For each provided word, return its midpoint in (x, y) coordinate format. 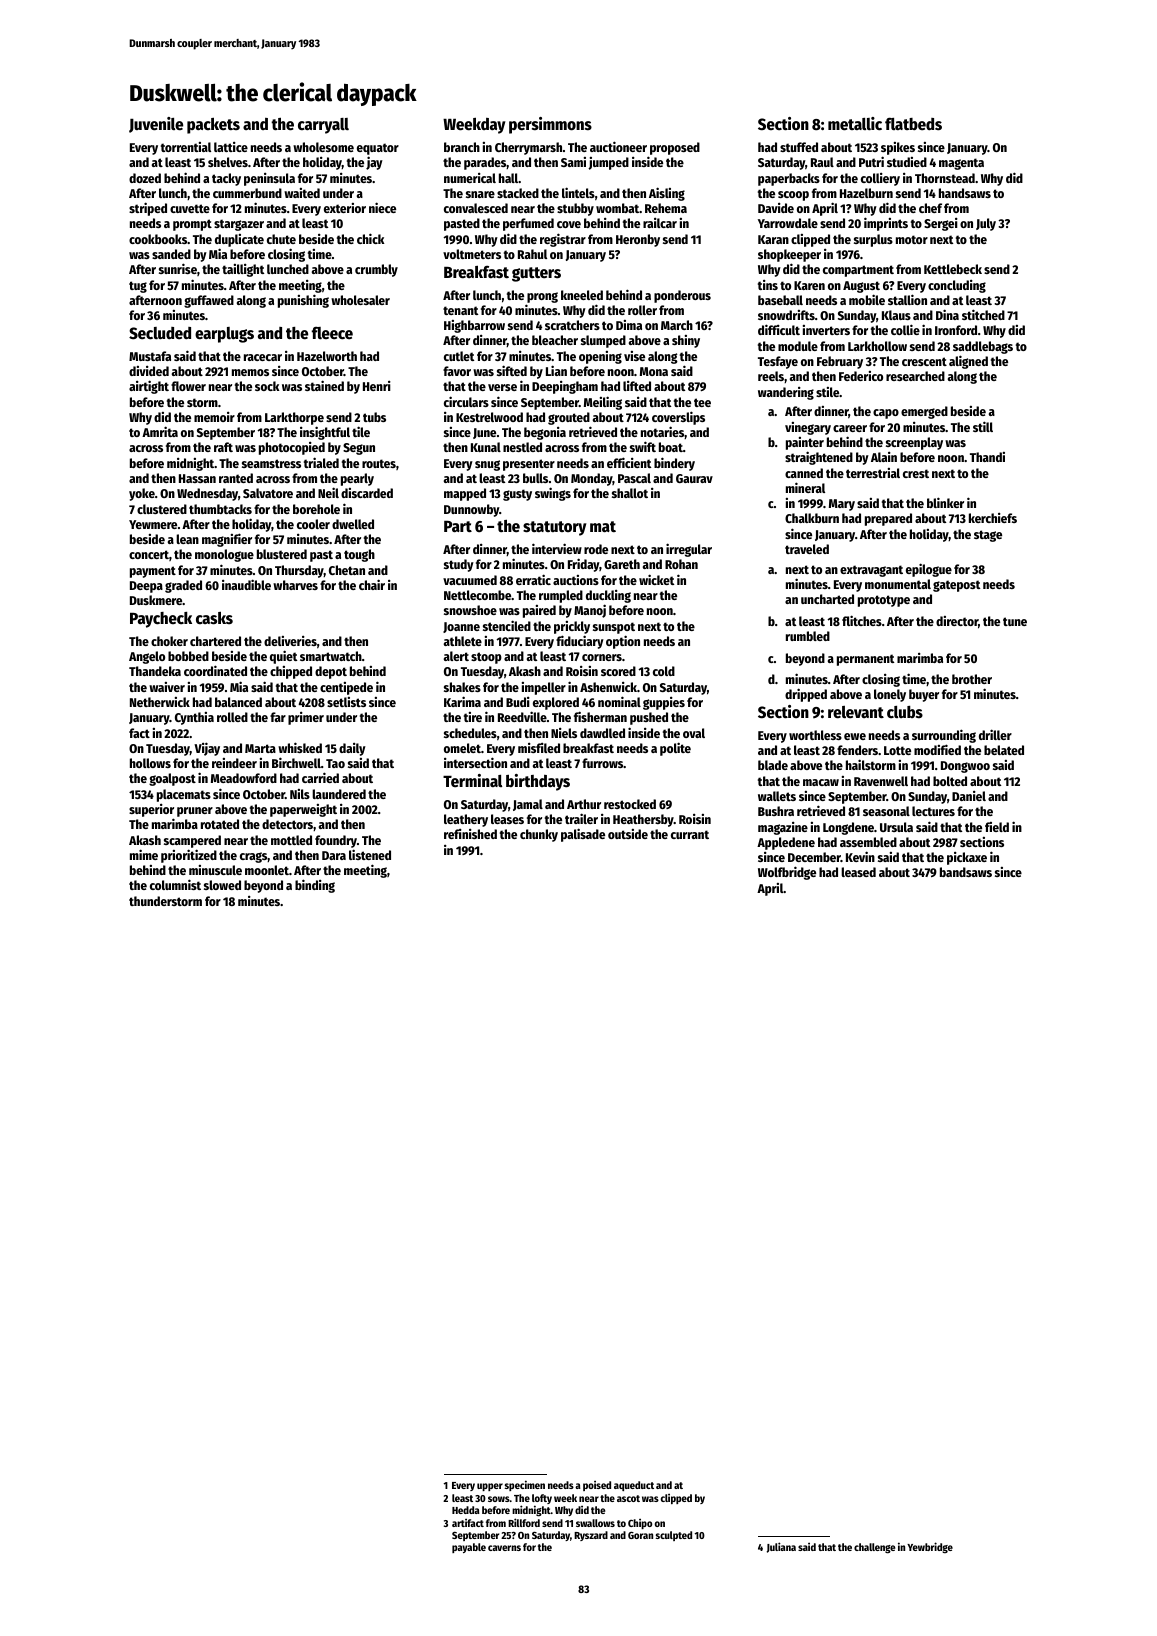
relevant (856, 712)
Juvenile (156, 125)
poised (597, 1486)
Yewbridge (930, 1548)
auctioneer (618, 146)
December (814, 857)
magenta (961, 164)
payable (469, 1548)
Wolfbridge (787, 873)
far (278, 717)
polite (675, 749)
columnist (175, 884)
